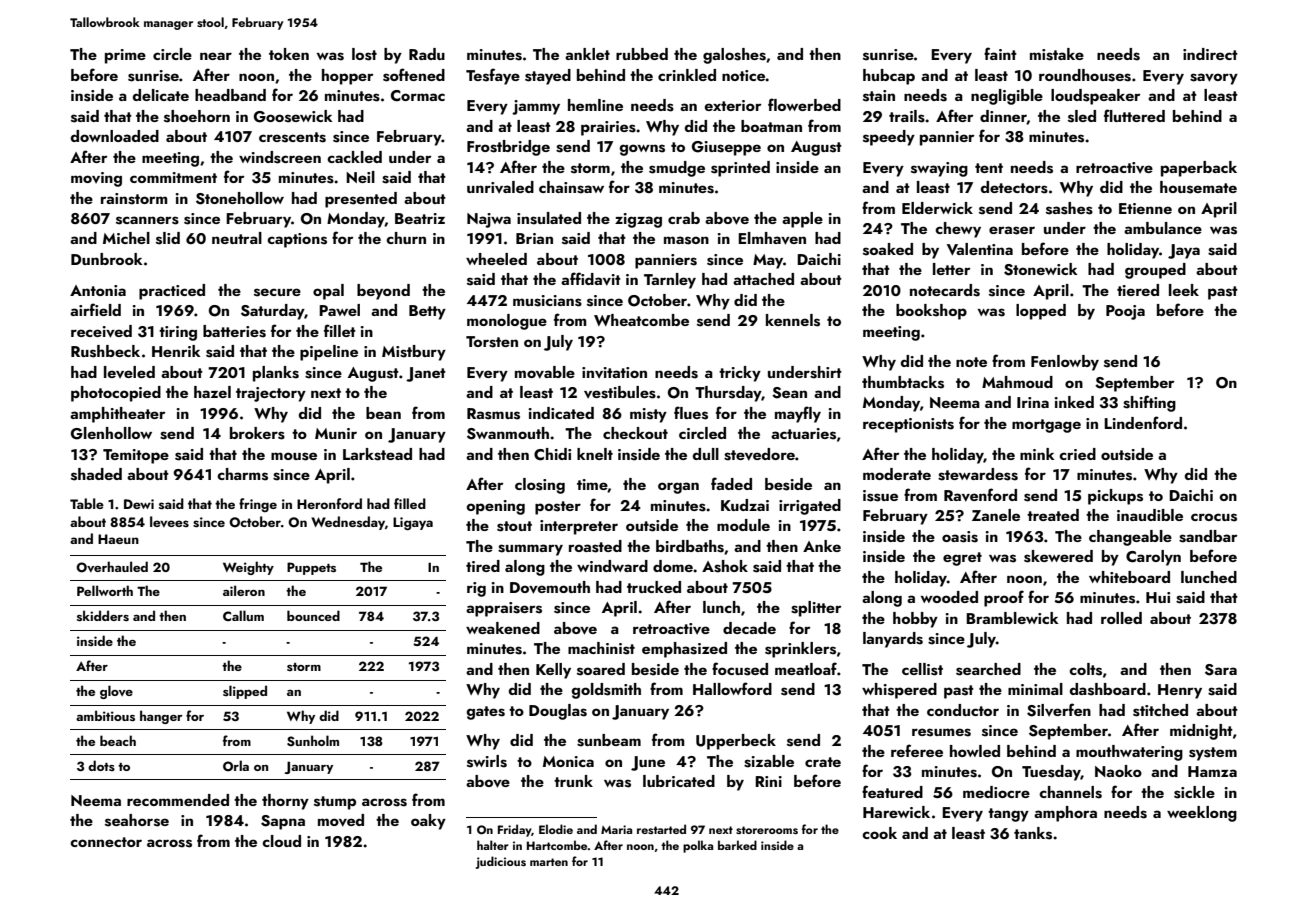 This screenshot has height=924, width=1308. What do you see at coordinates (501, 862) in the screenshot?
I see `judicious` at bounding box center [501, 862].
